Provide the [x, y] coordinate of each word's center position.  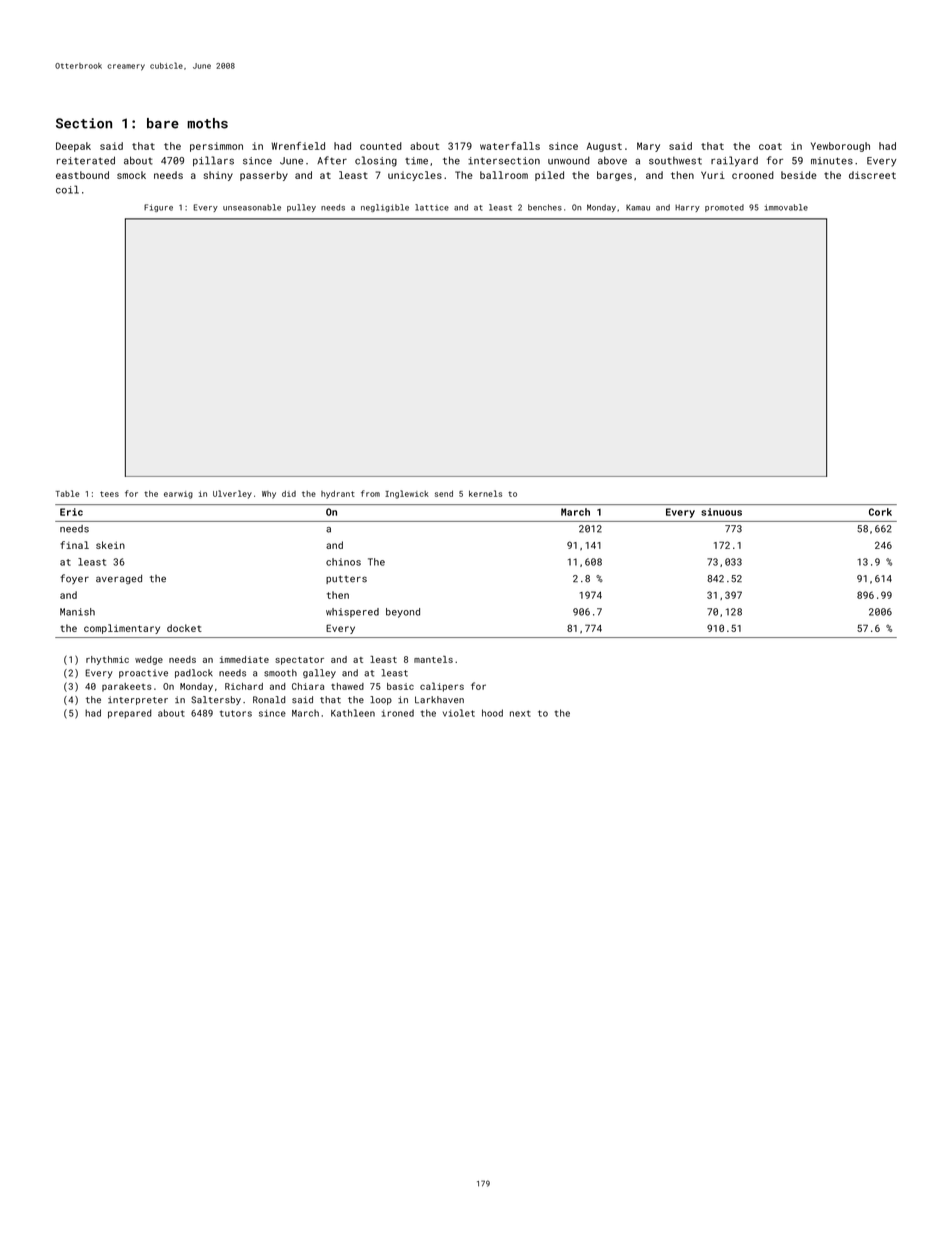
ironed [398, 713]
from [370, 493]
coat [770, 146]
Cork [880, 512]
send [444, 493]
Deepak [73, 147]
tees [109, 494]
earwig [178, 495]
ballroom [504, 175]
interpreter [138, 700]
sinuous [721, 512]
